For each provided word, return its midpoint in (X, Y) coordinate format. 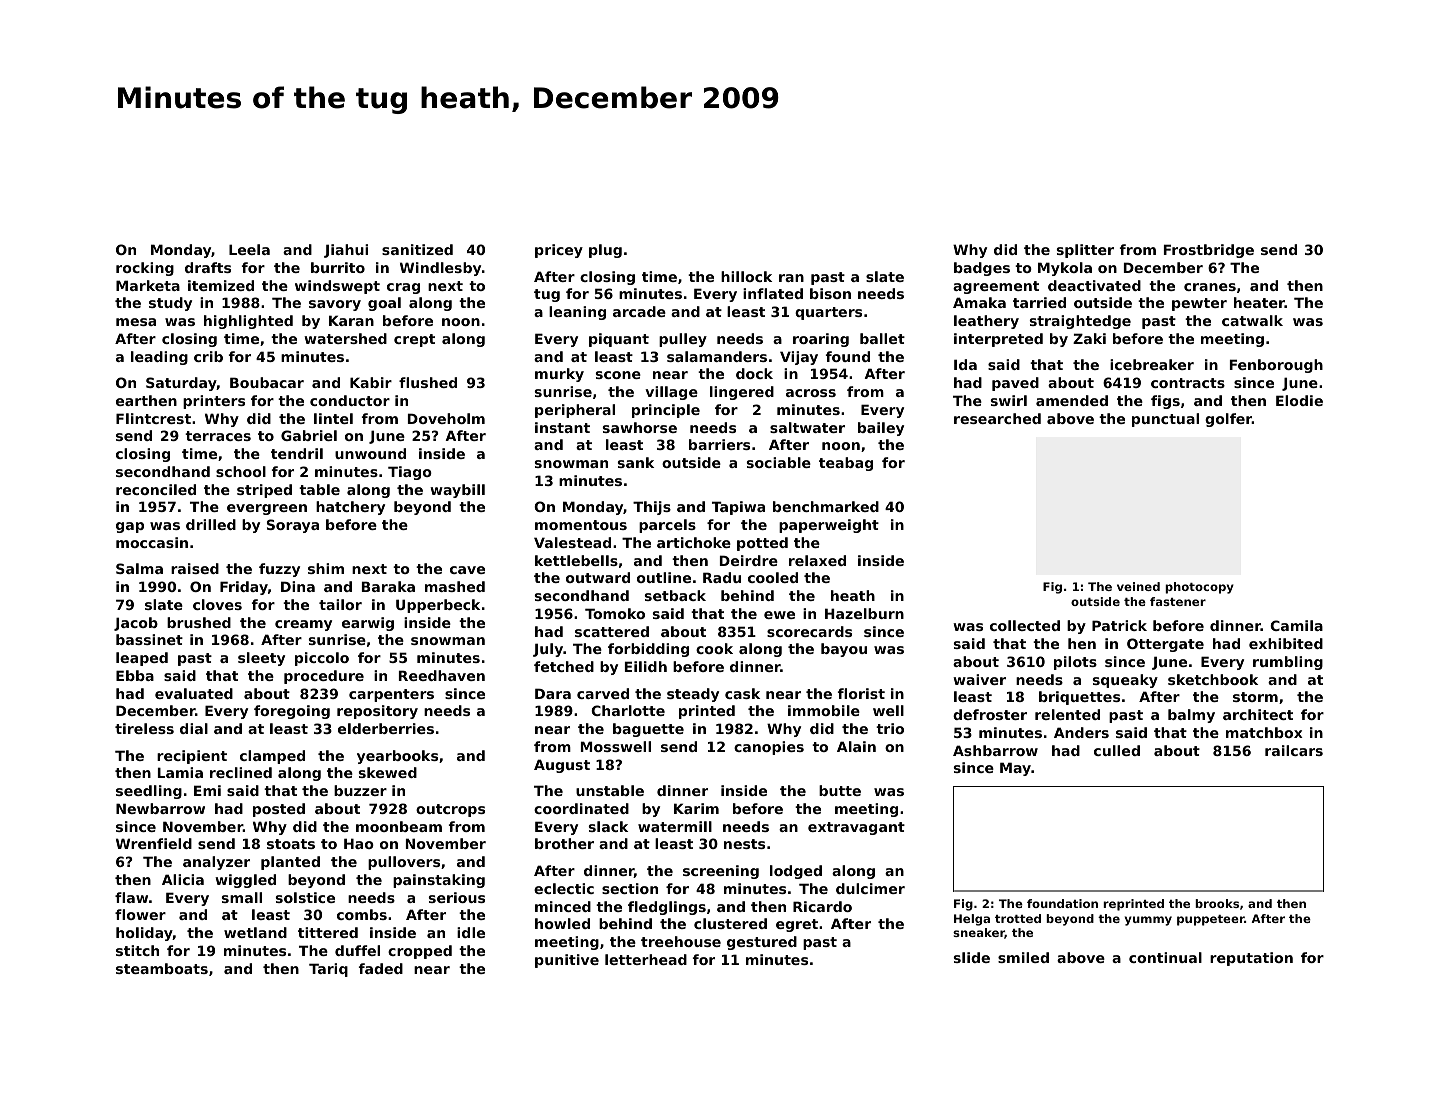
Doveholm (446, 418)
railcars (1294, 750)
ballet (882, 338)
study (170, 304)
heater (1259, 302)
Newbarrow (160, 808)
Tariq (328, 970)
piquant (619, 340)
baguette (648, 730)
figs (1165, 402)
